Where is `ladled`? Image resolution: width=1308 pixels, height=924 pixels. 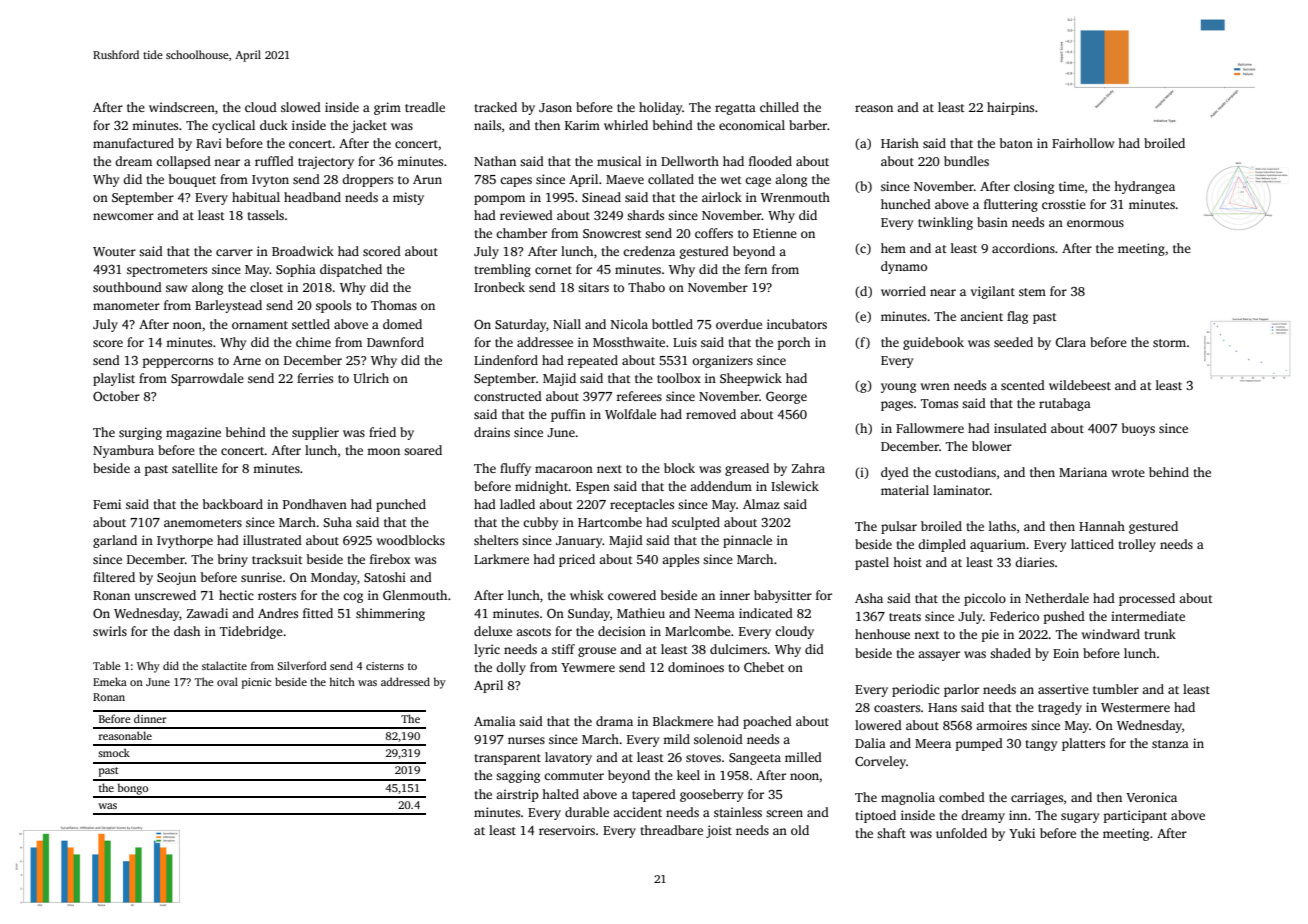
ladled is located at coordinates (517, 504).
